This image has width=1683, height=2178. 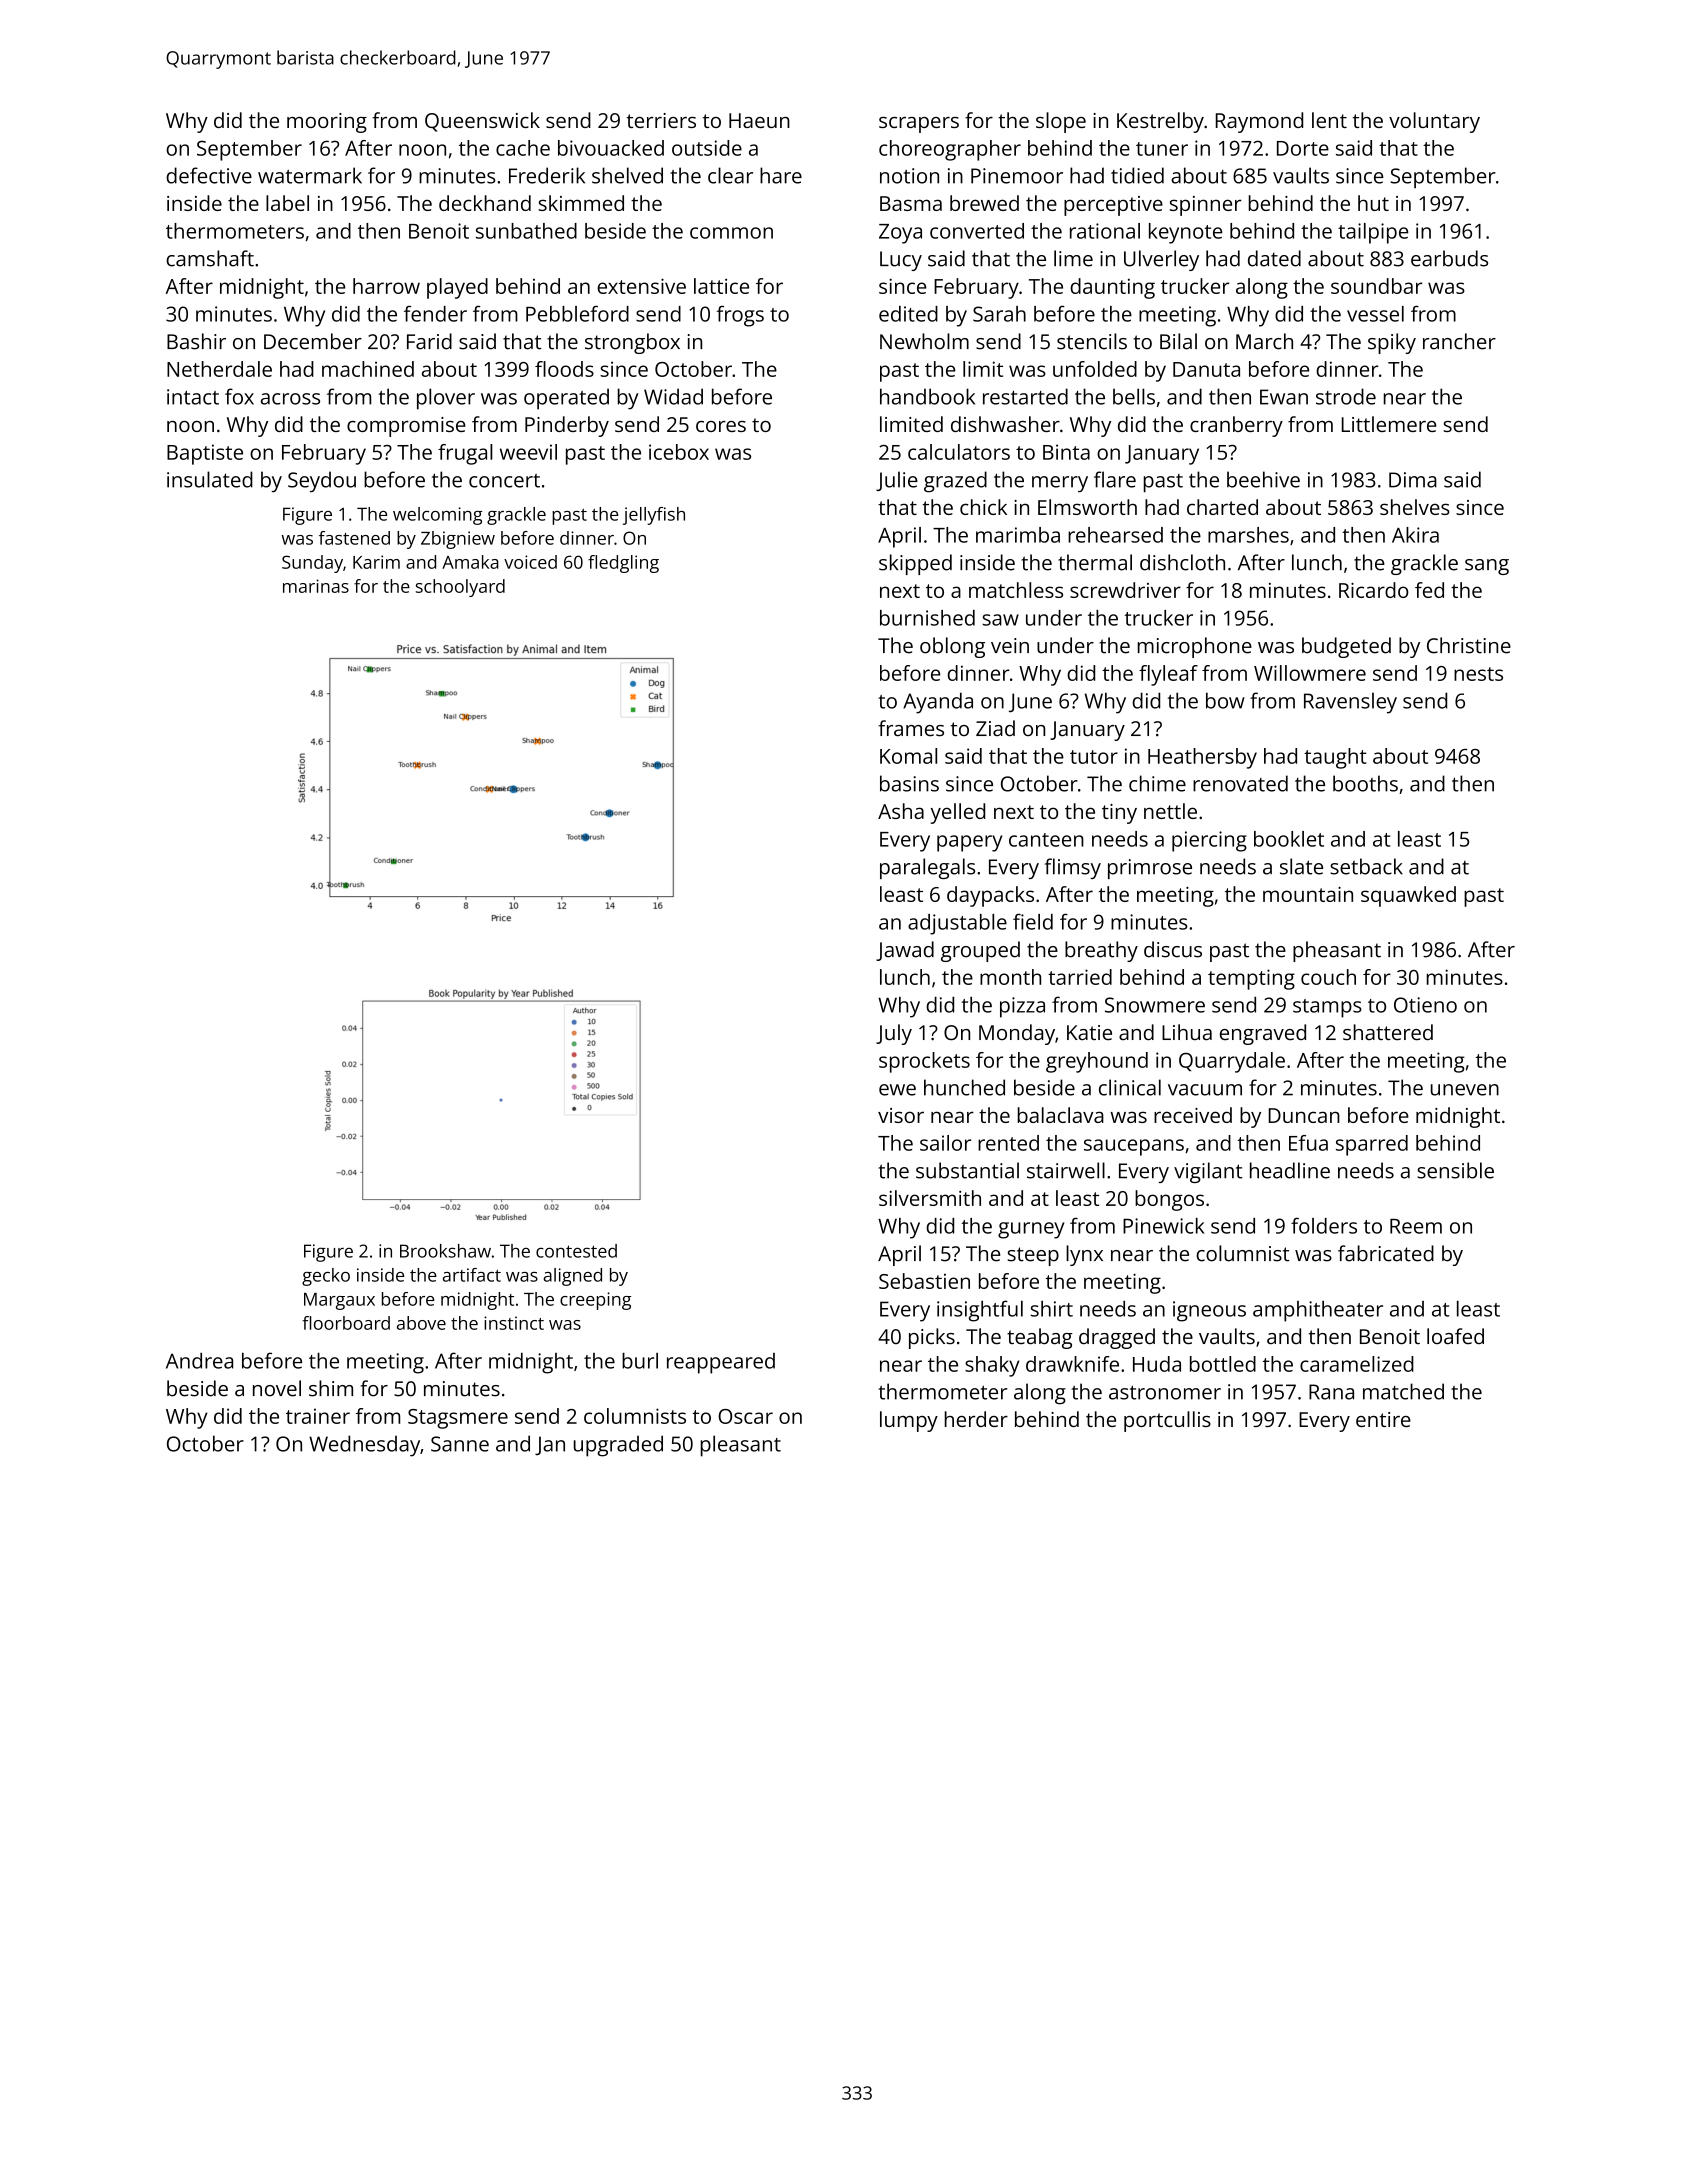 I want to click on mooring, so click(x=327, y=123).
